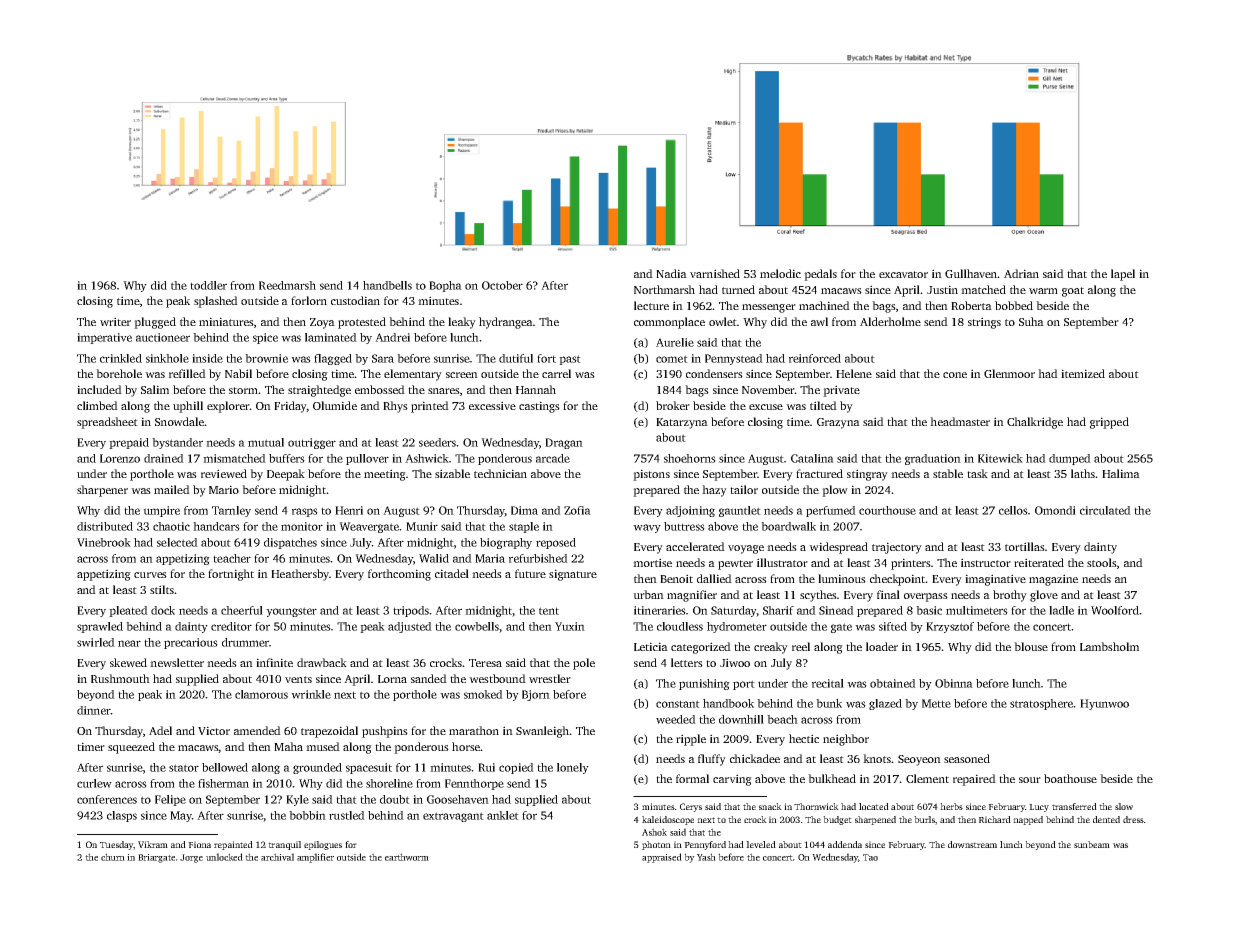  Describe the element at coordinates (102, 491) in the document. I see `sharpener` at that location.
